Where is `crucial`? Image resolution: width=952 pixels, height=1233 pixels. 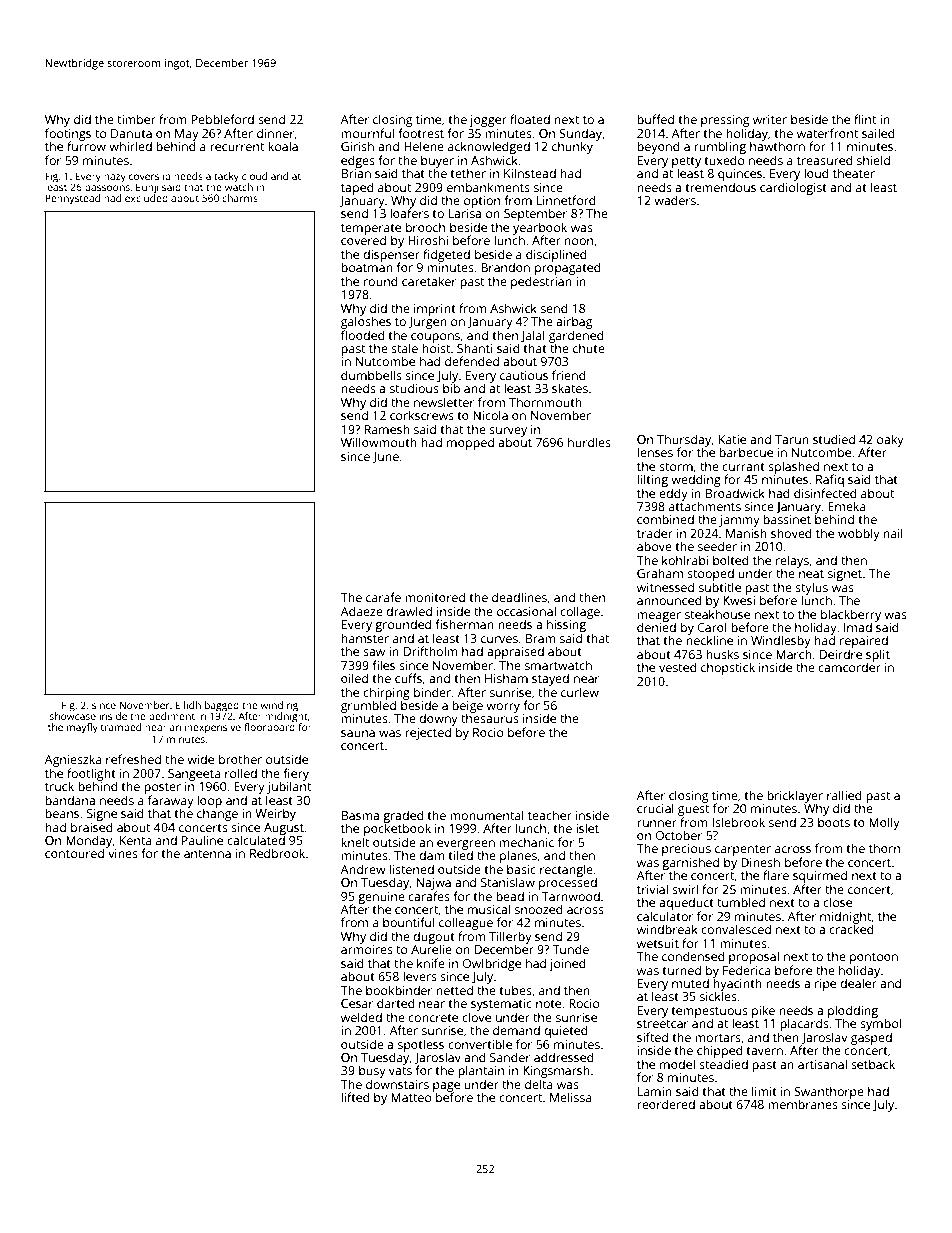 crucial is located at coordinates (655, 808).
